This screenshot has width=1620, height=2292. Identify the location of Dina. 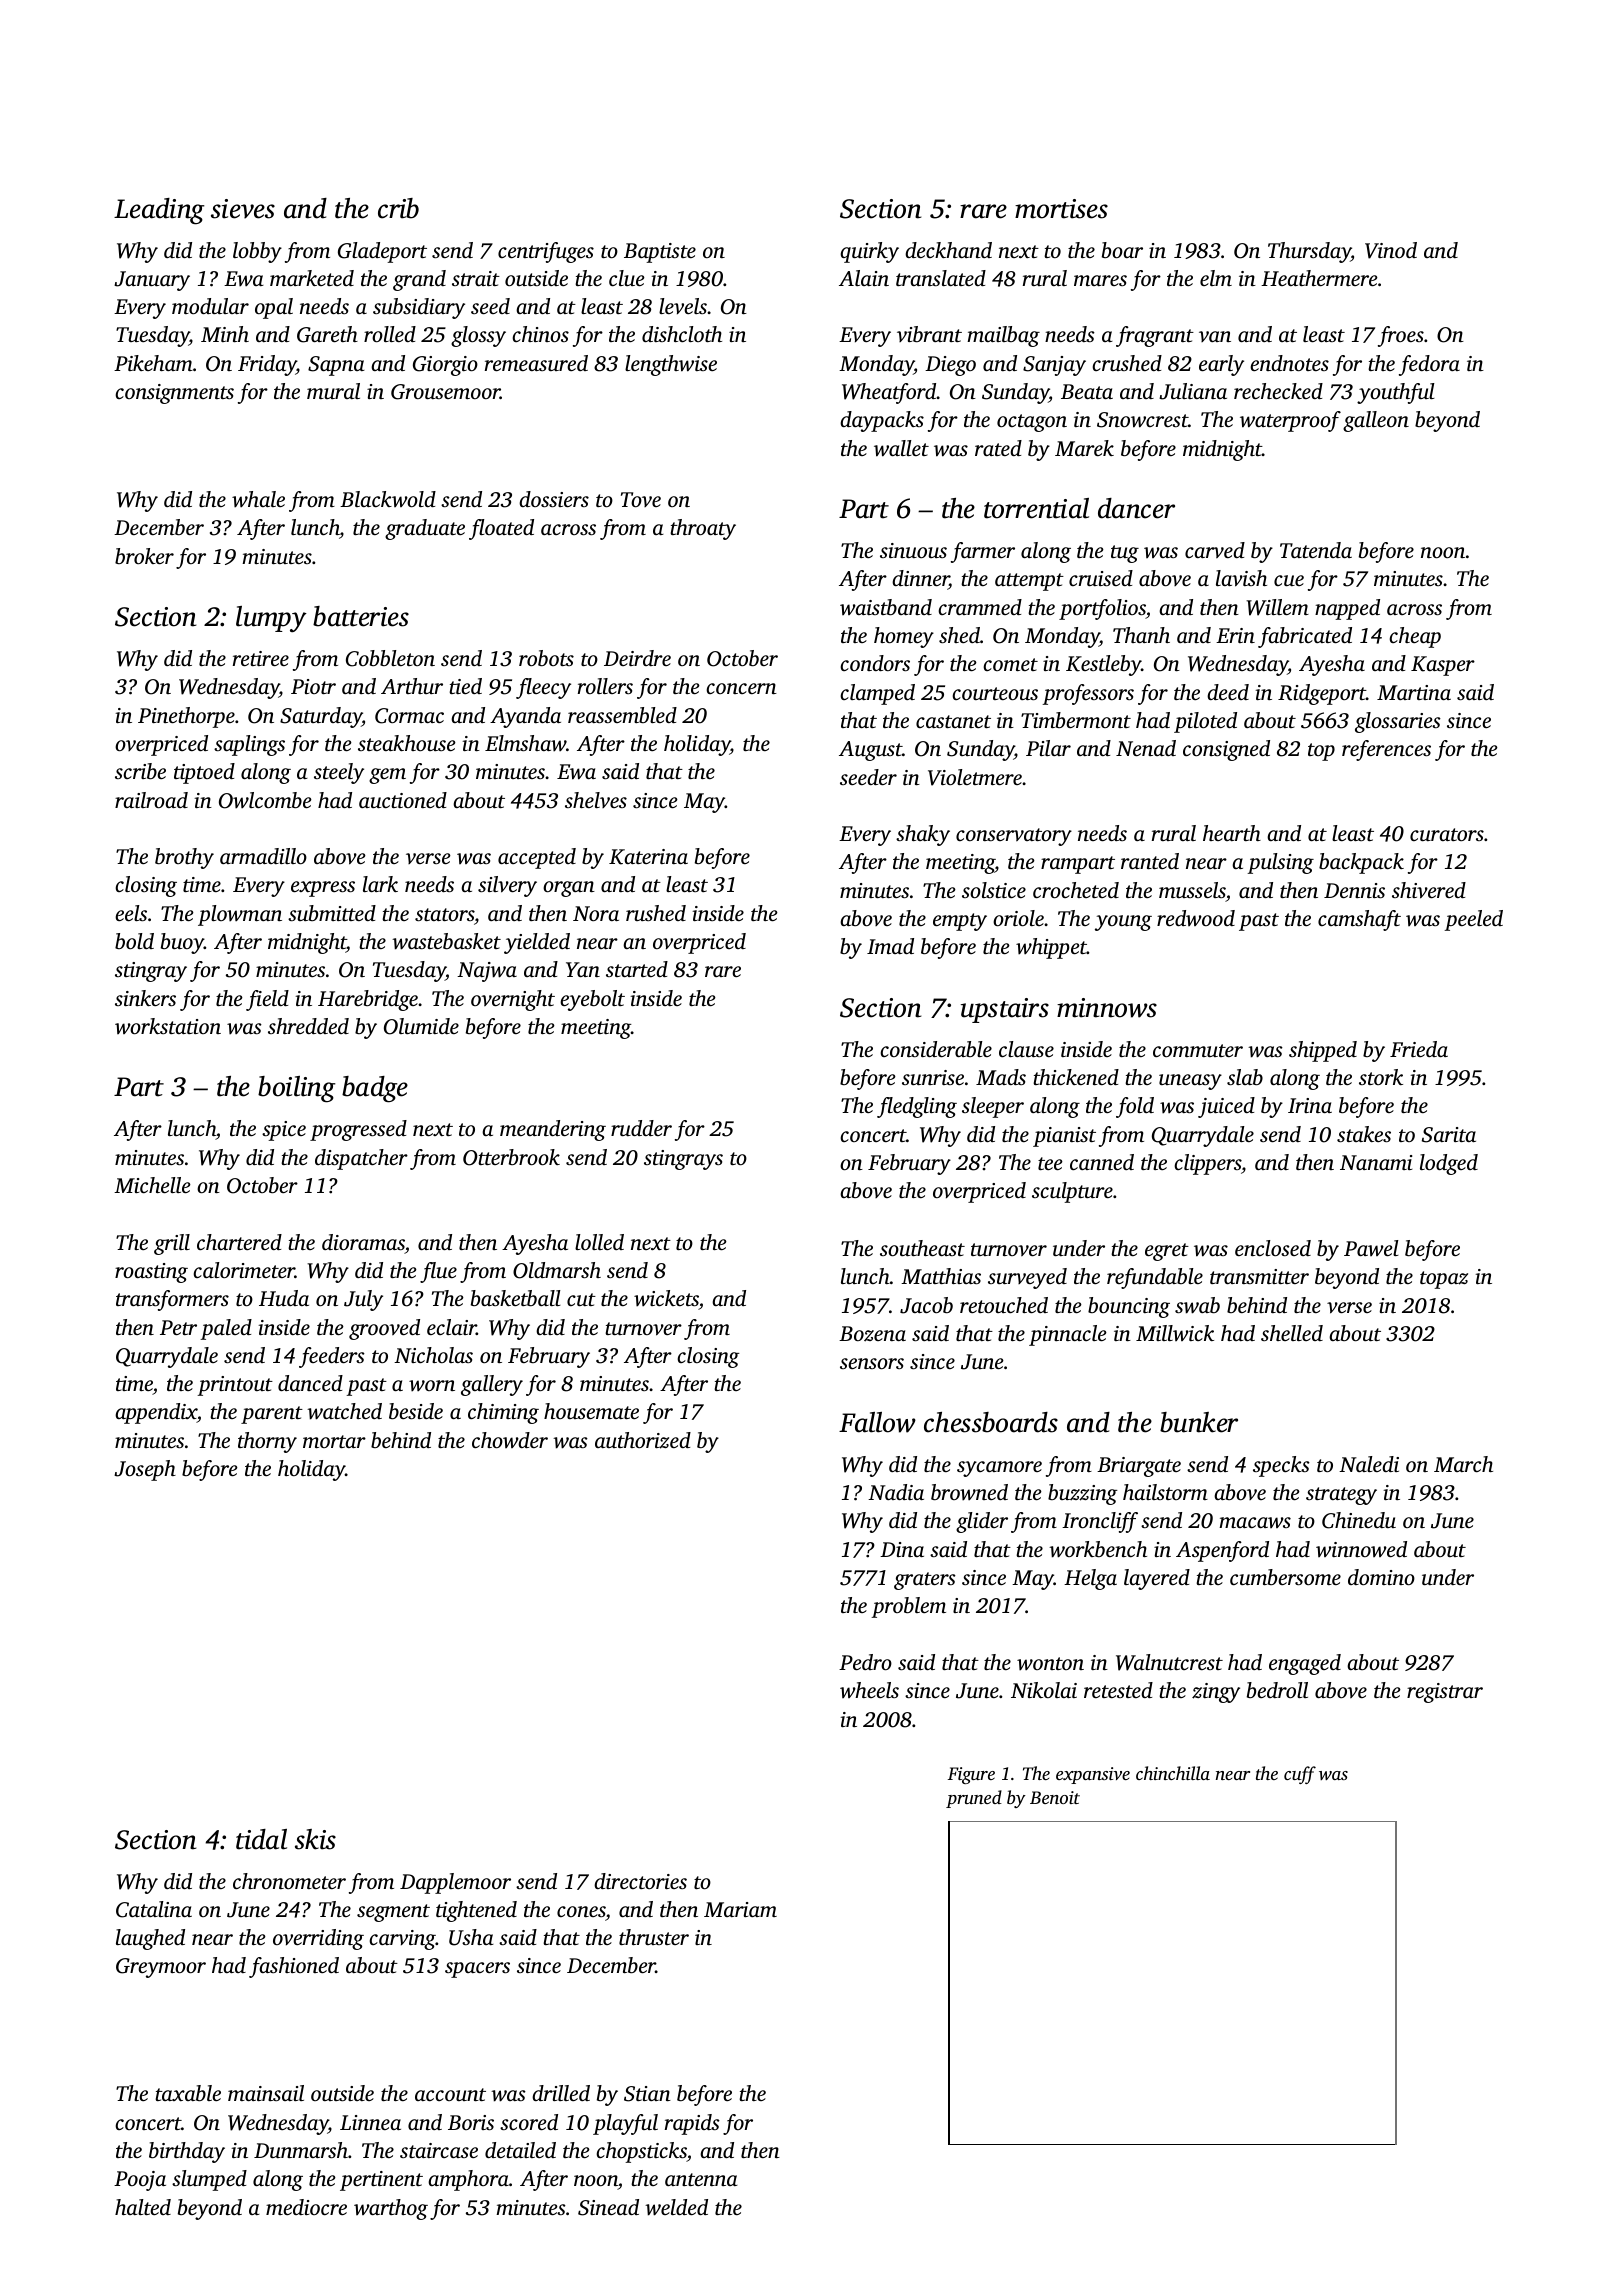
(902, 1549).
